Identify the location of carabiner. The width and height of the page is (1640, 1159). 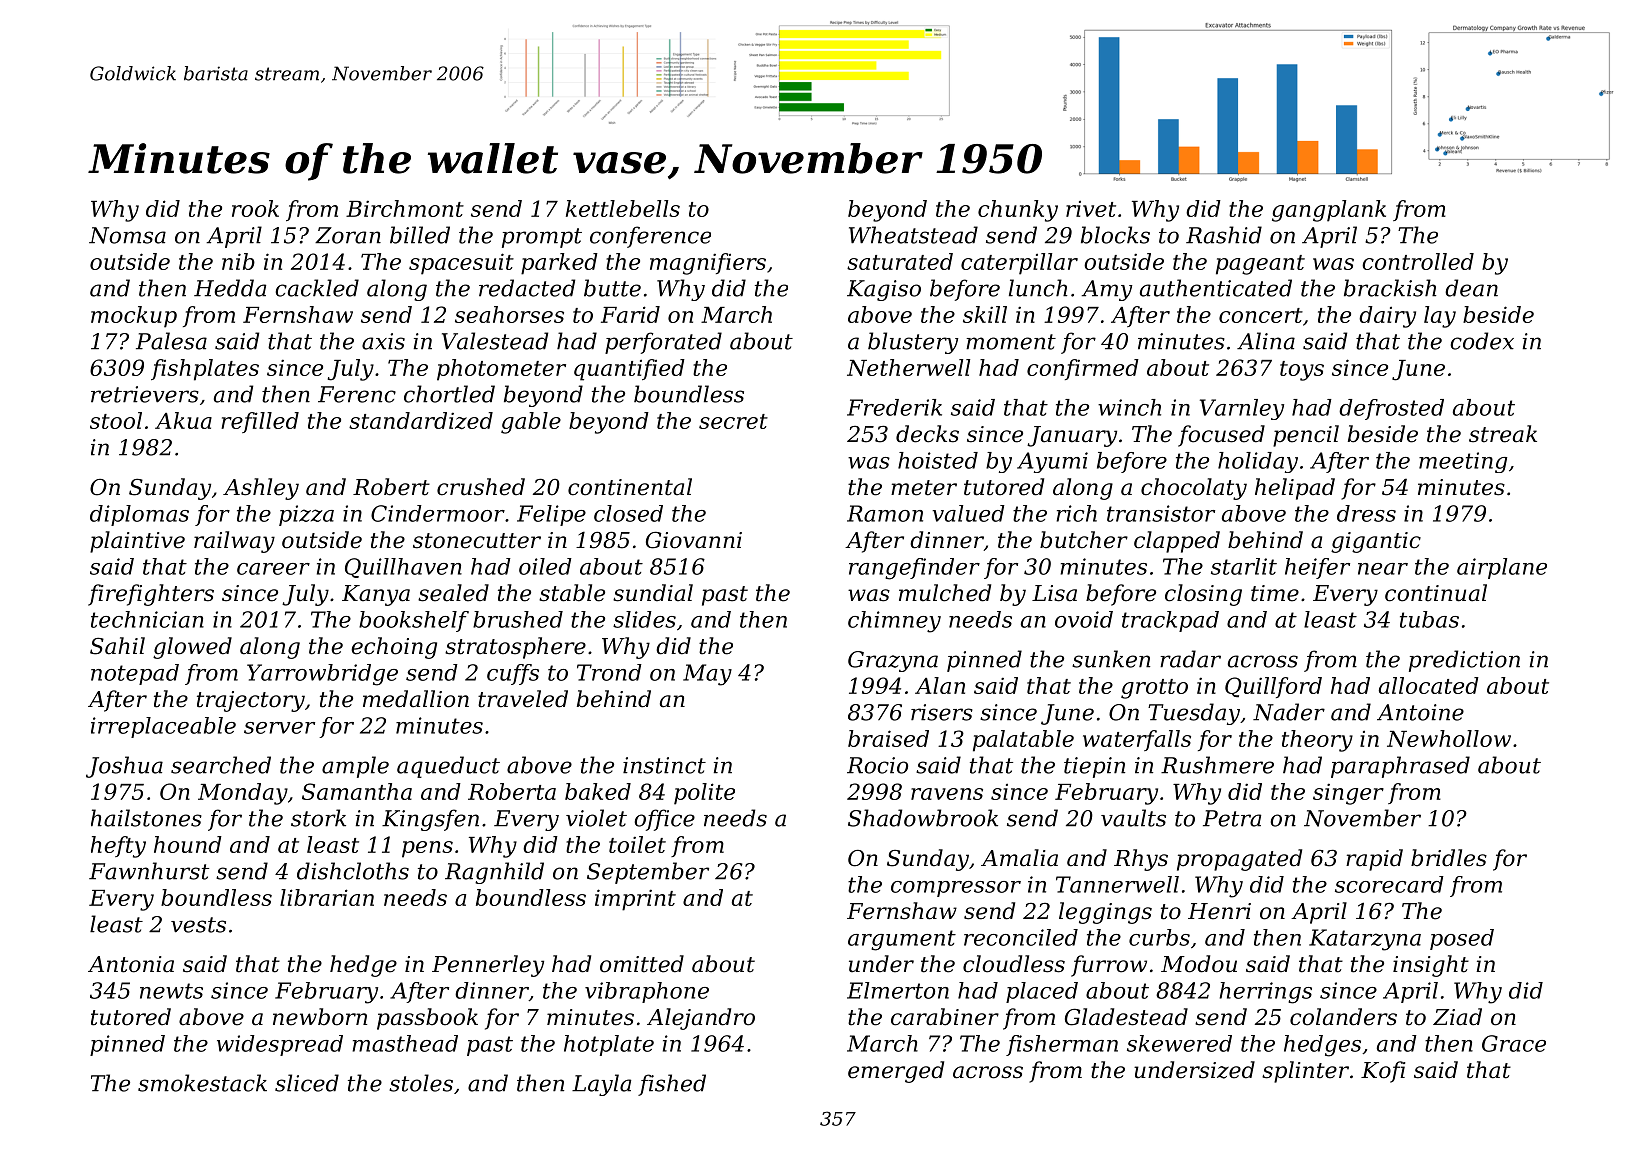
(945, 1017).
